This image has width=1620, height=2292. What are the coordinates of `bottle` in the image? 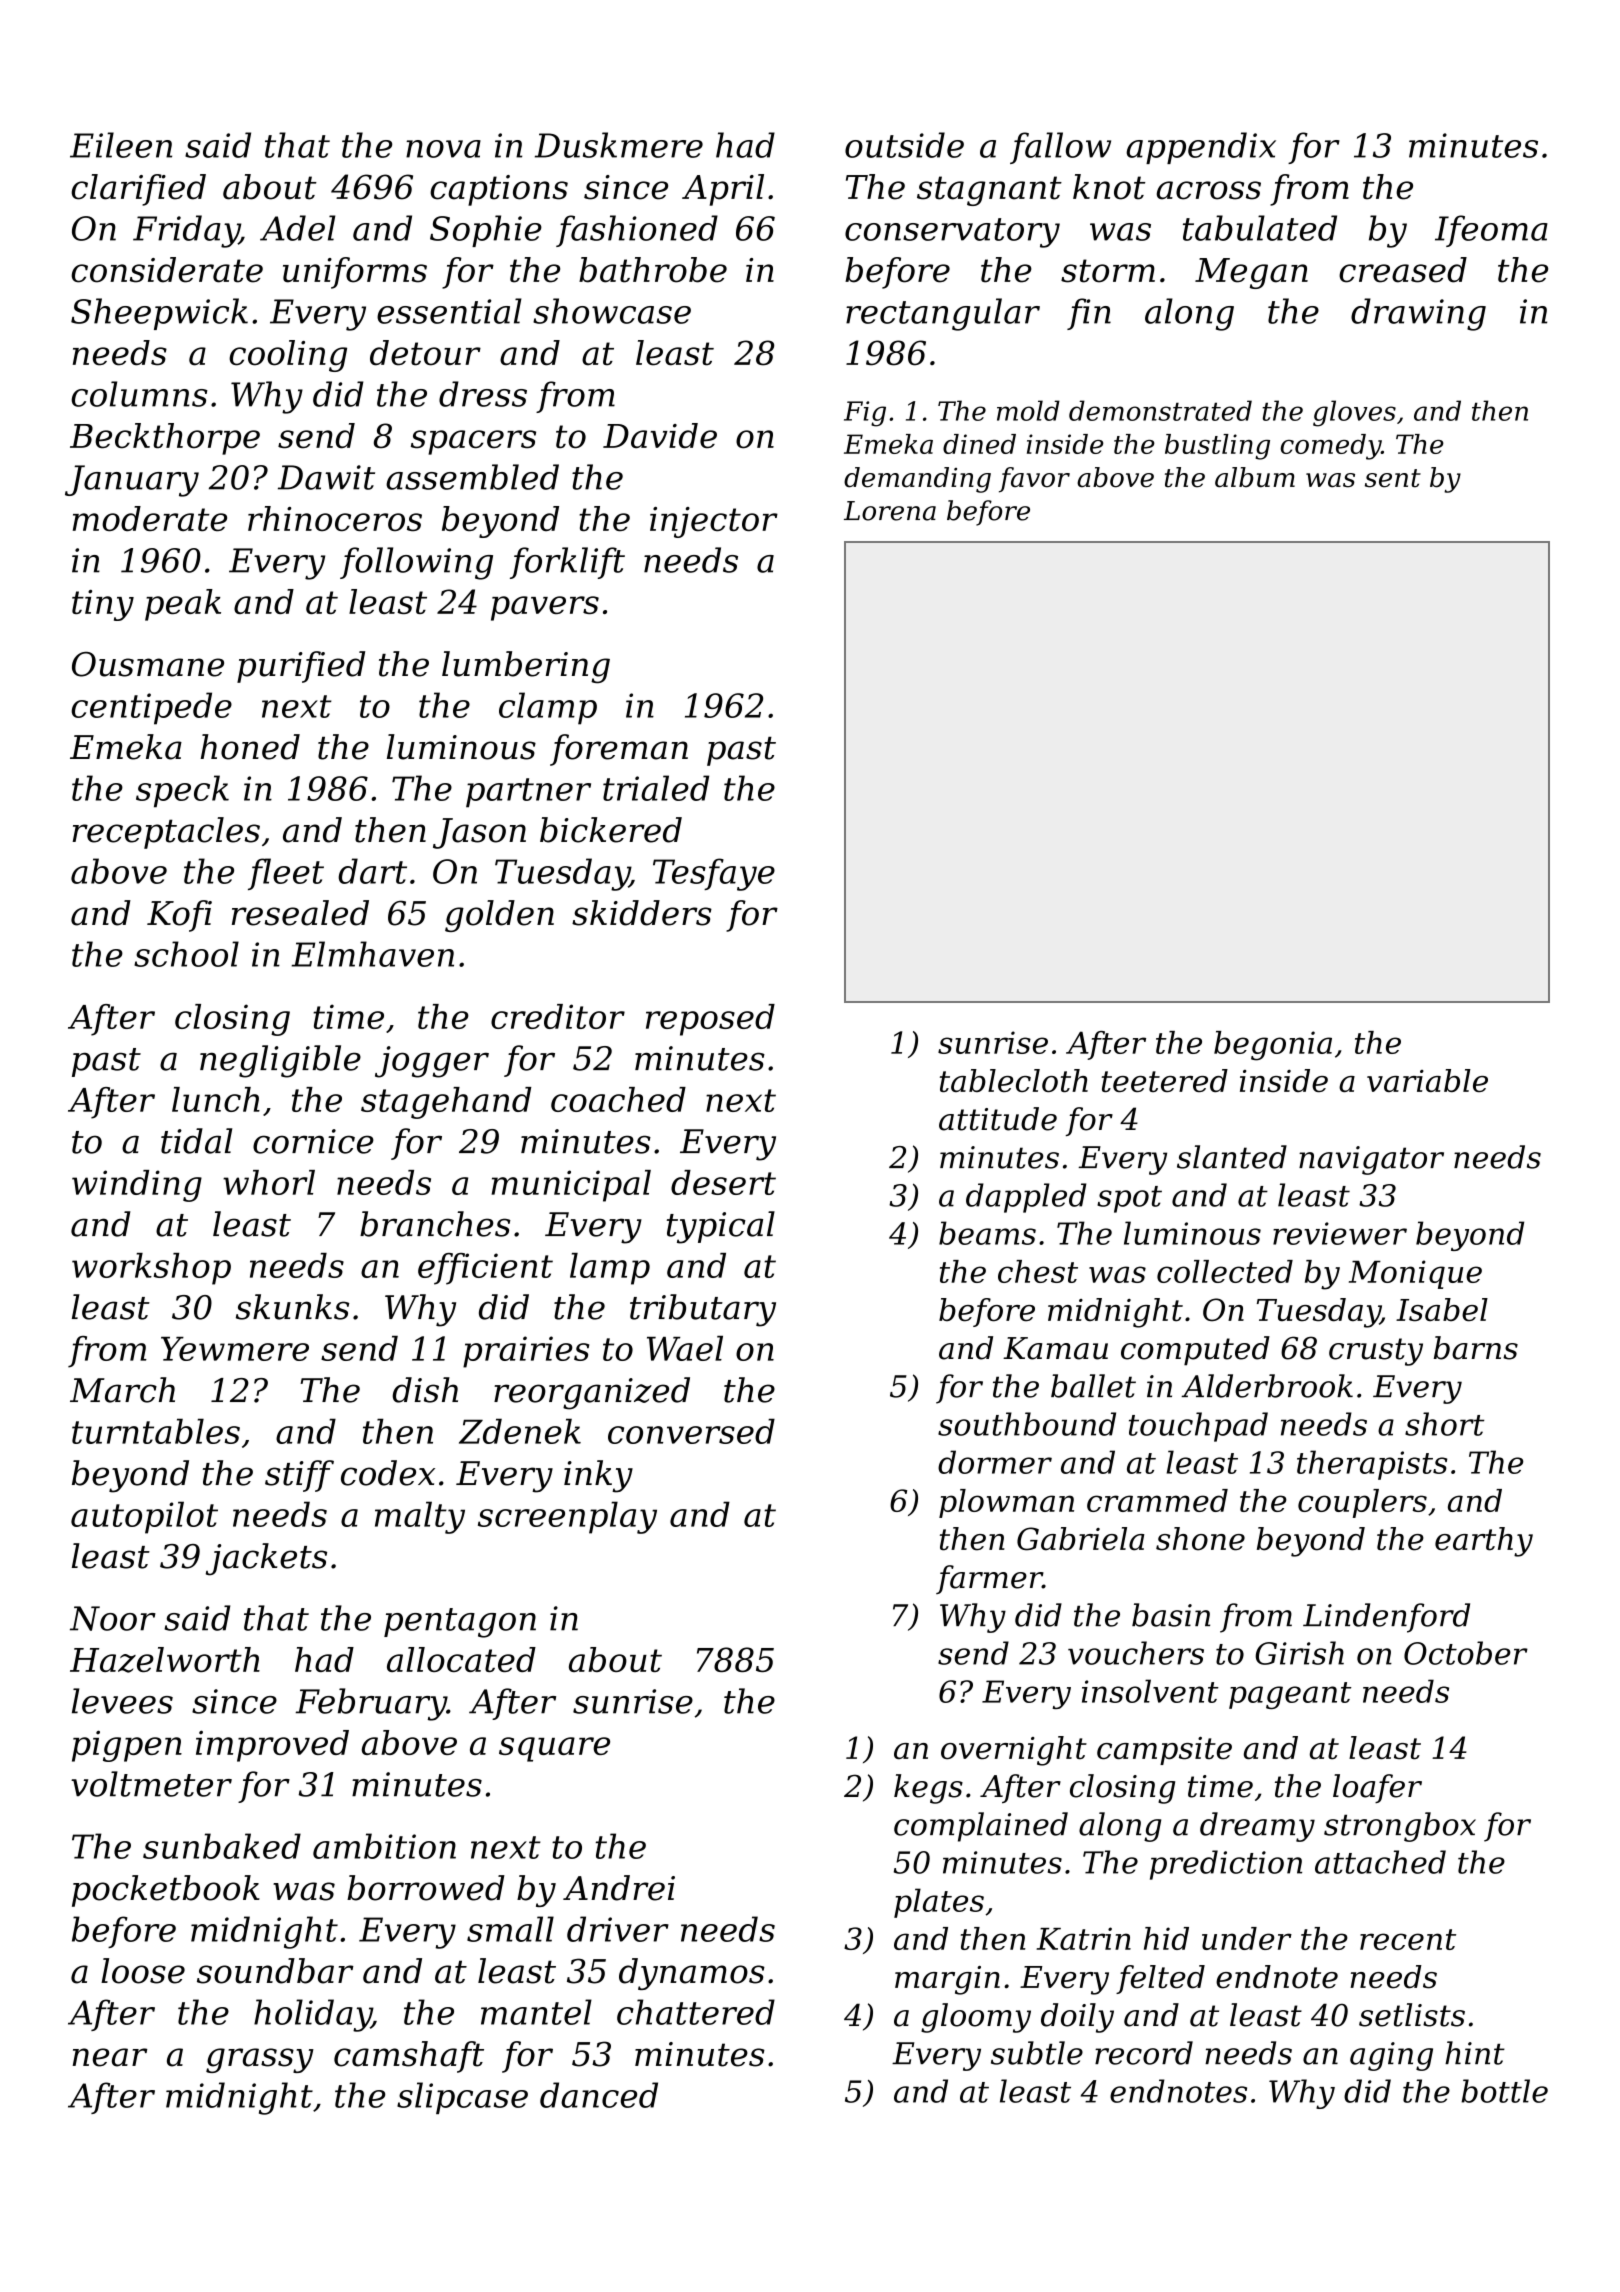 It's located at (1504, 2091).
